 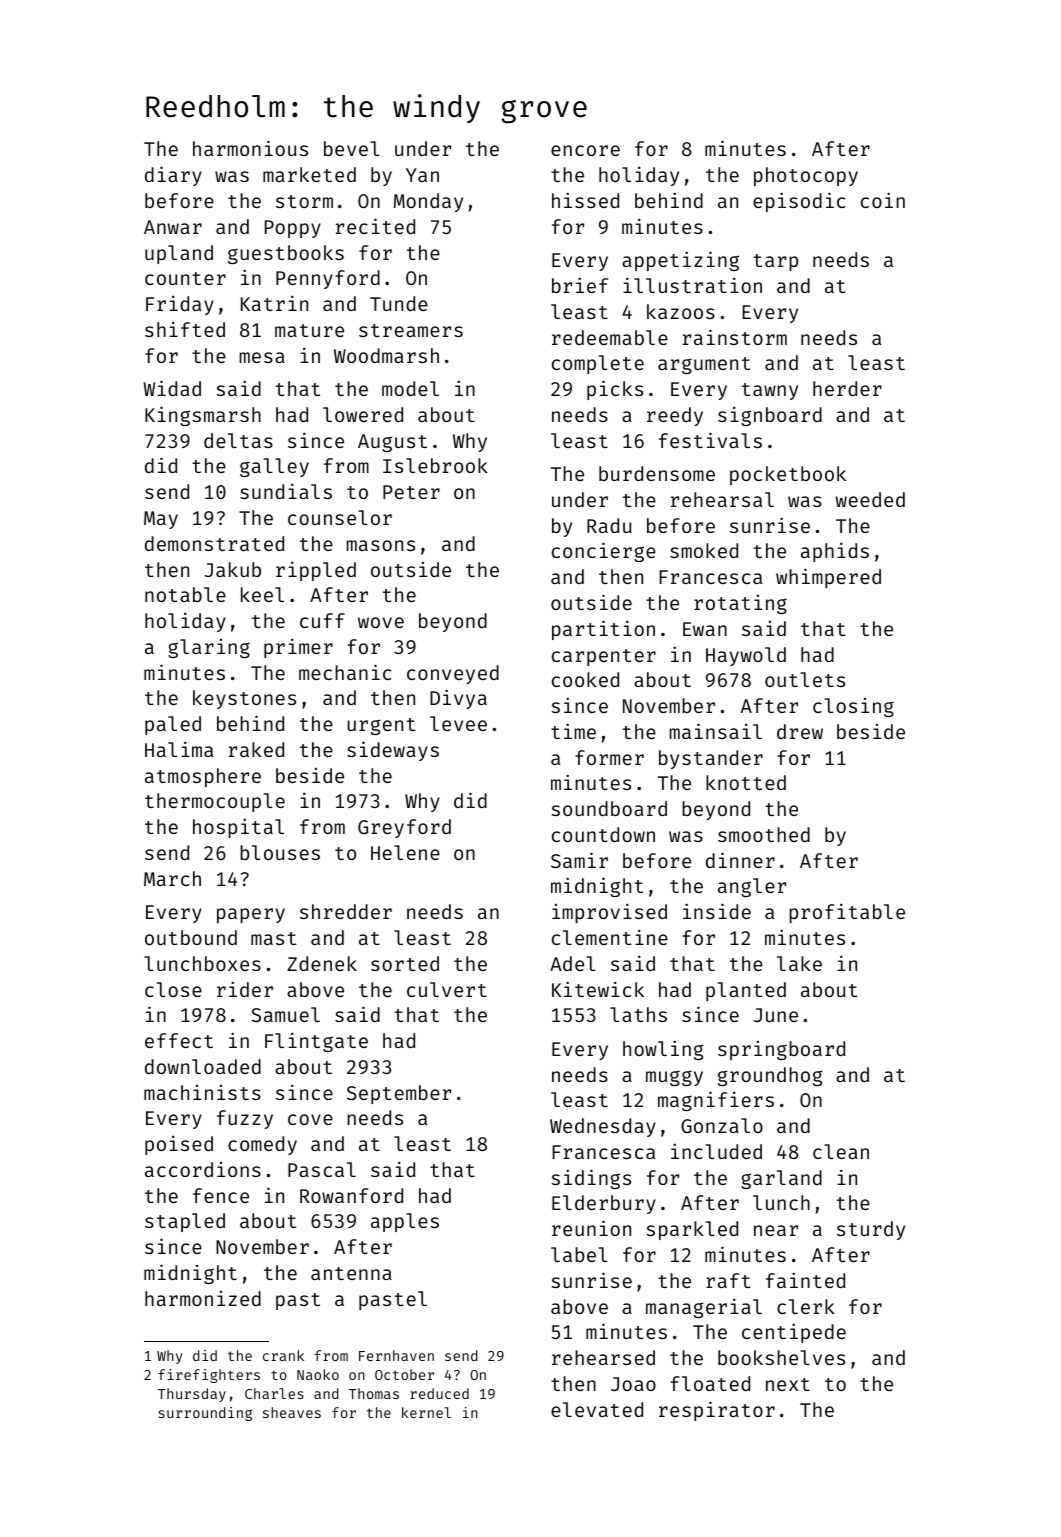 I want to click on apples, so click(x=405, y=1222).
